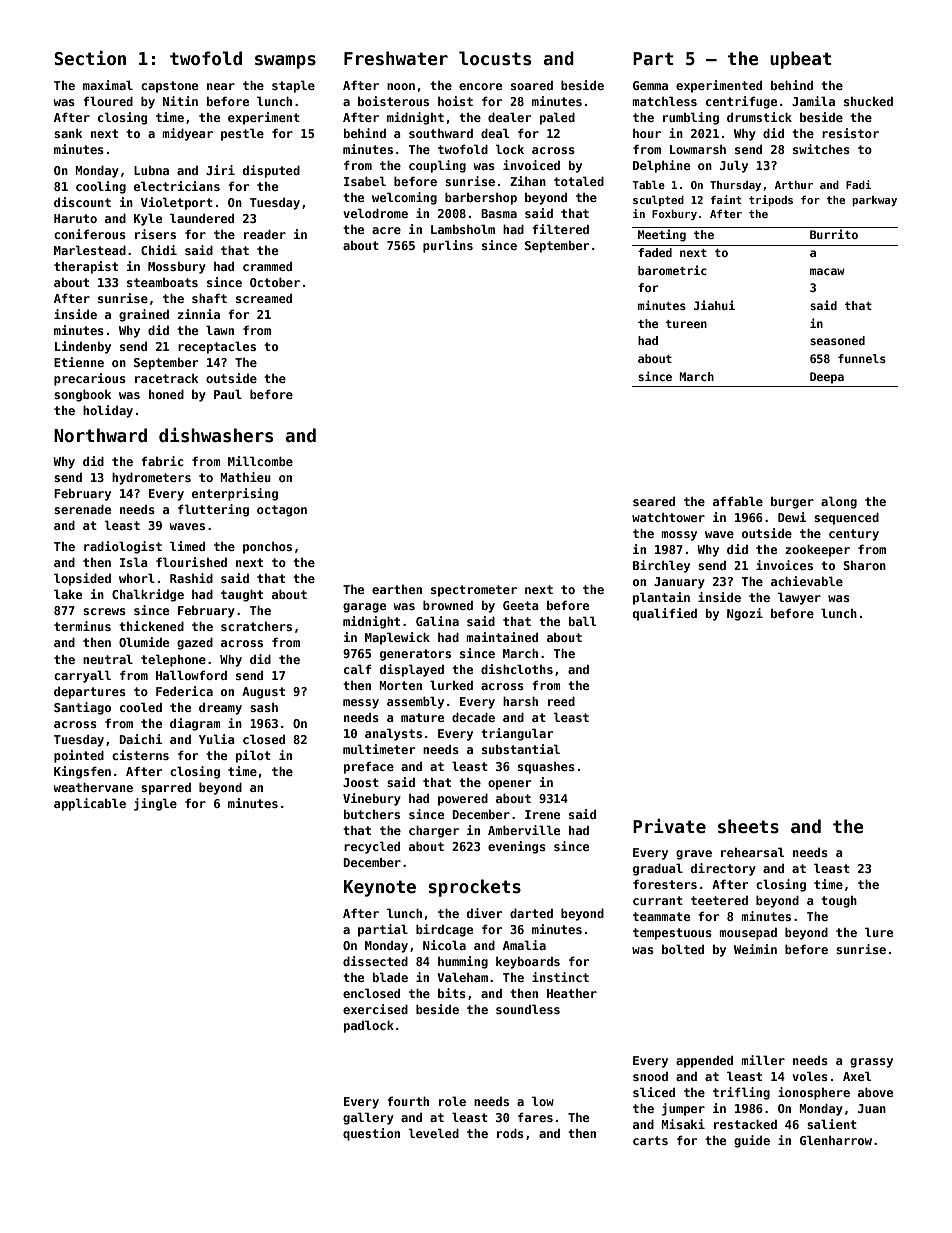 The height and width of the image is (1233, 952). What do you see at coordinates (372, 847) in the image?
I see `recycled` at bounding box center [372, 847].
